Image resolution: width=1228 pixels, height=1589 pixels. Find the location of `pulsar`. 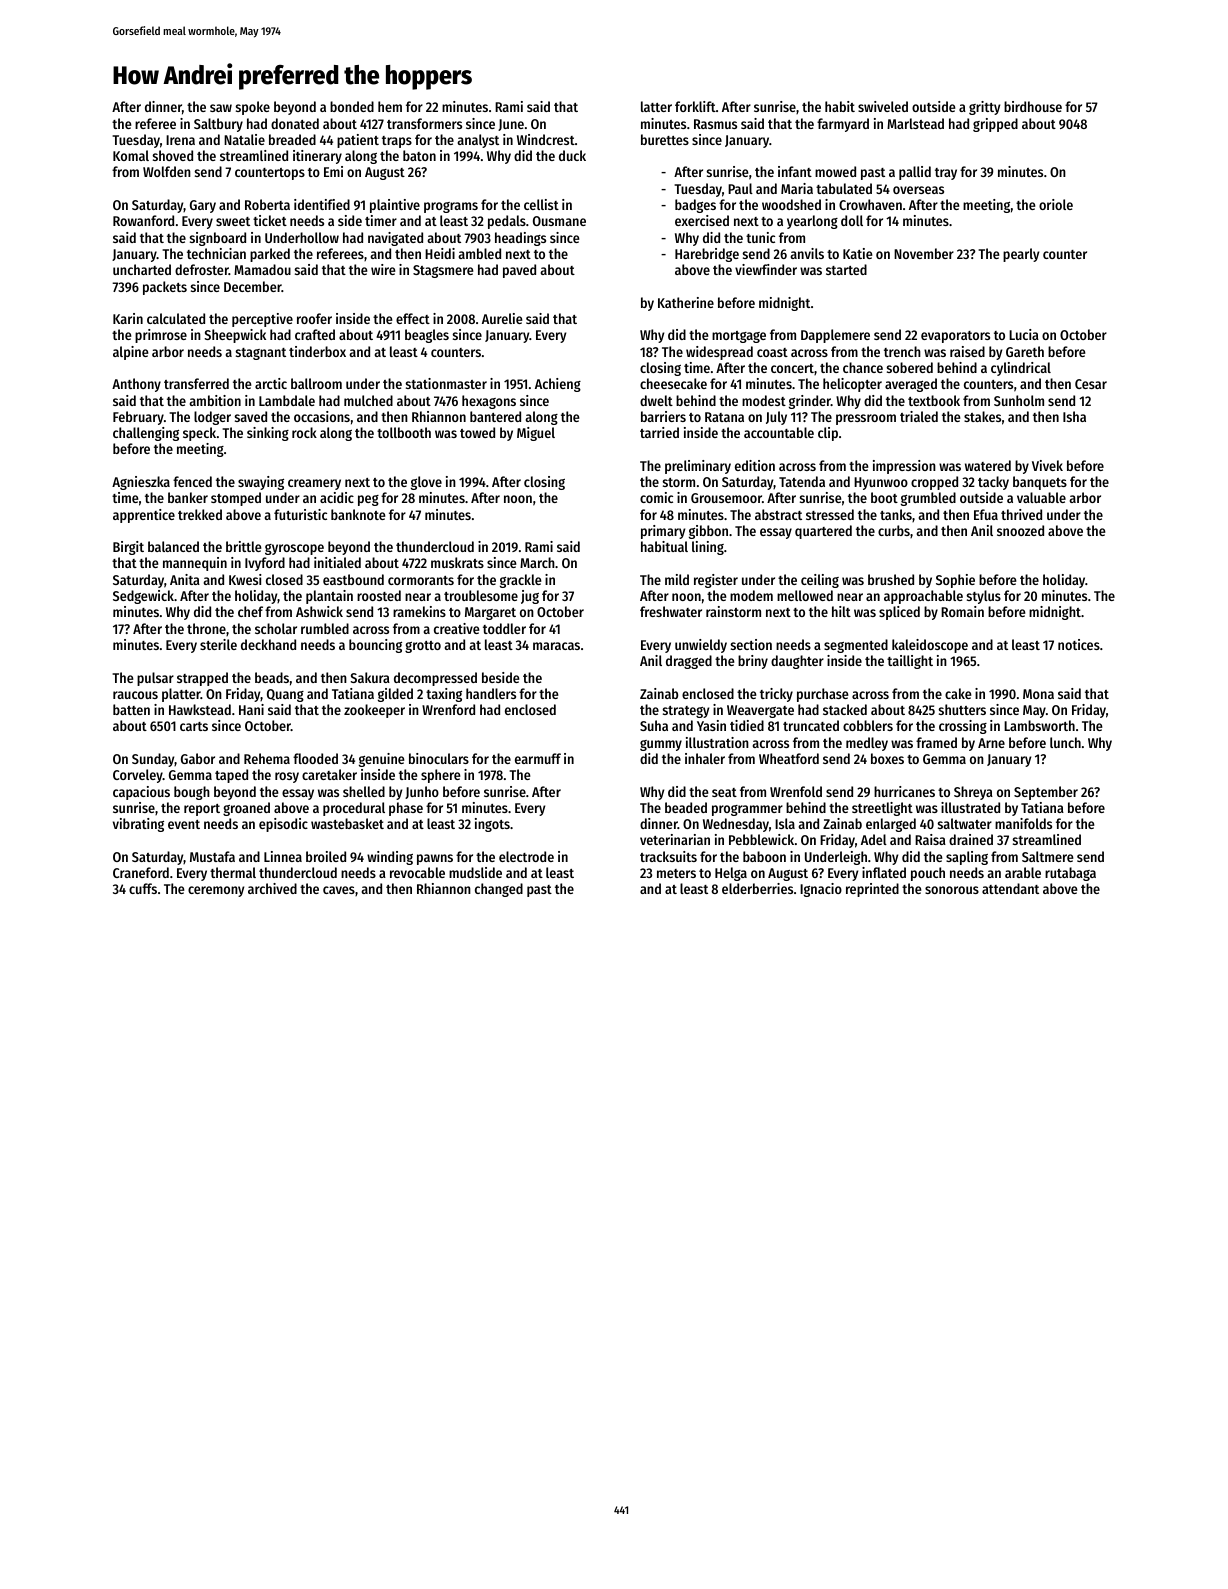

pulsar is located at coordinates (155, 679).
